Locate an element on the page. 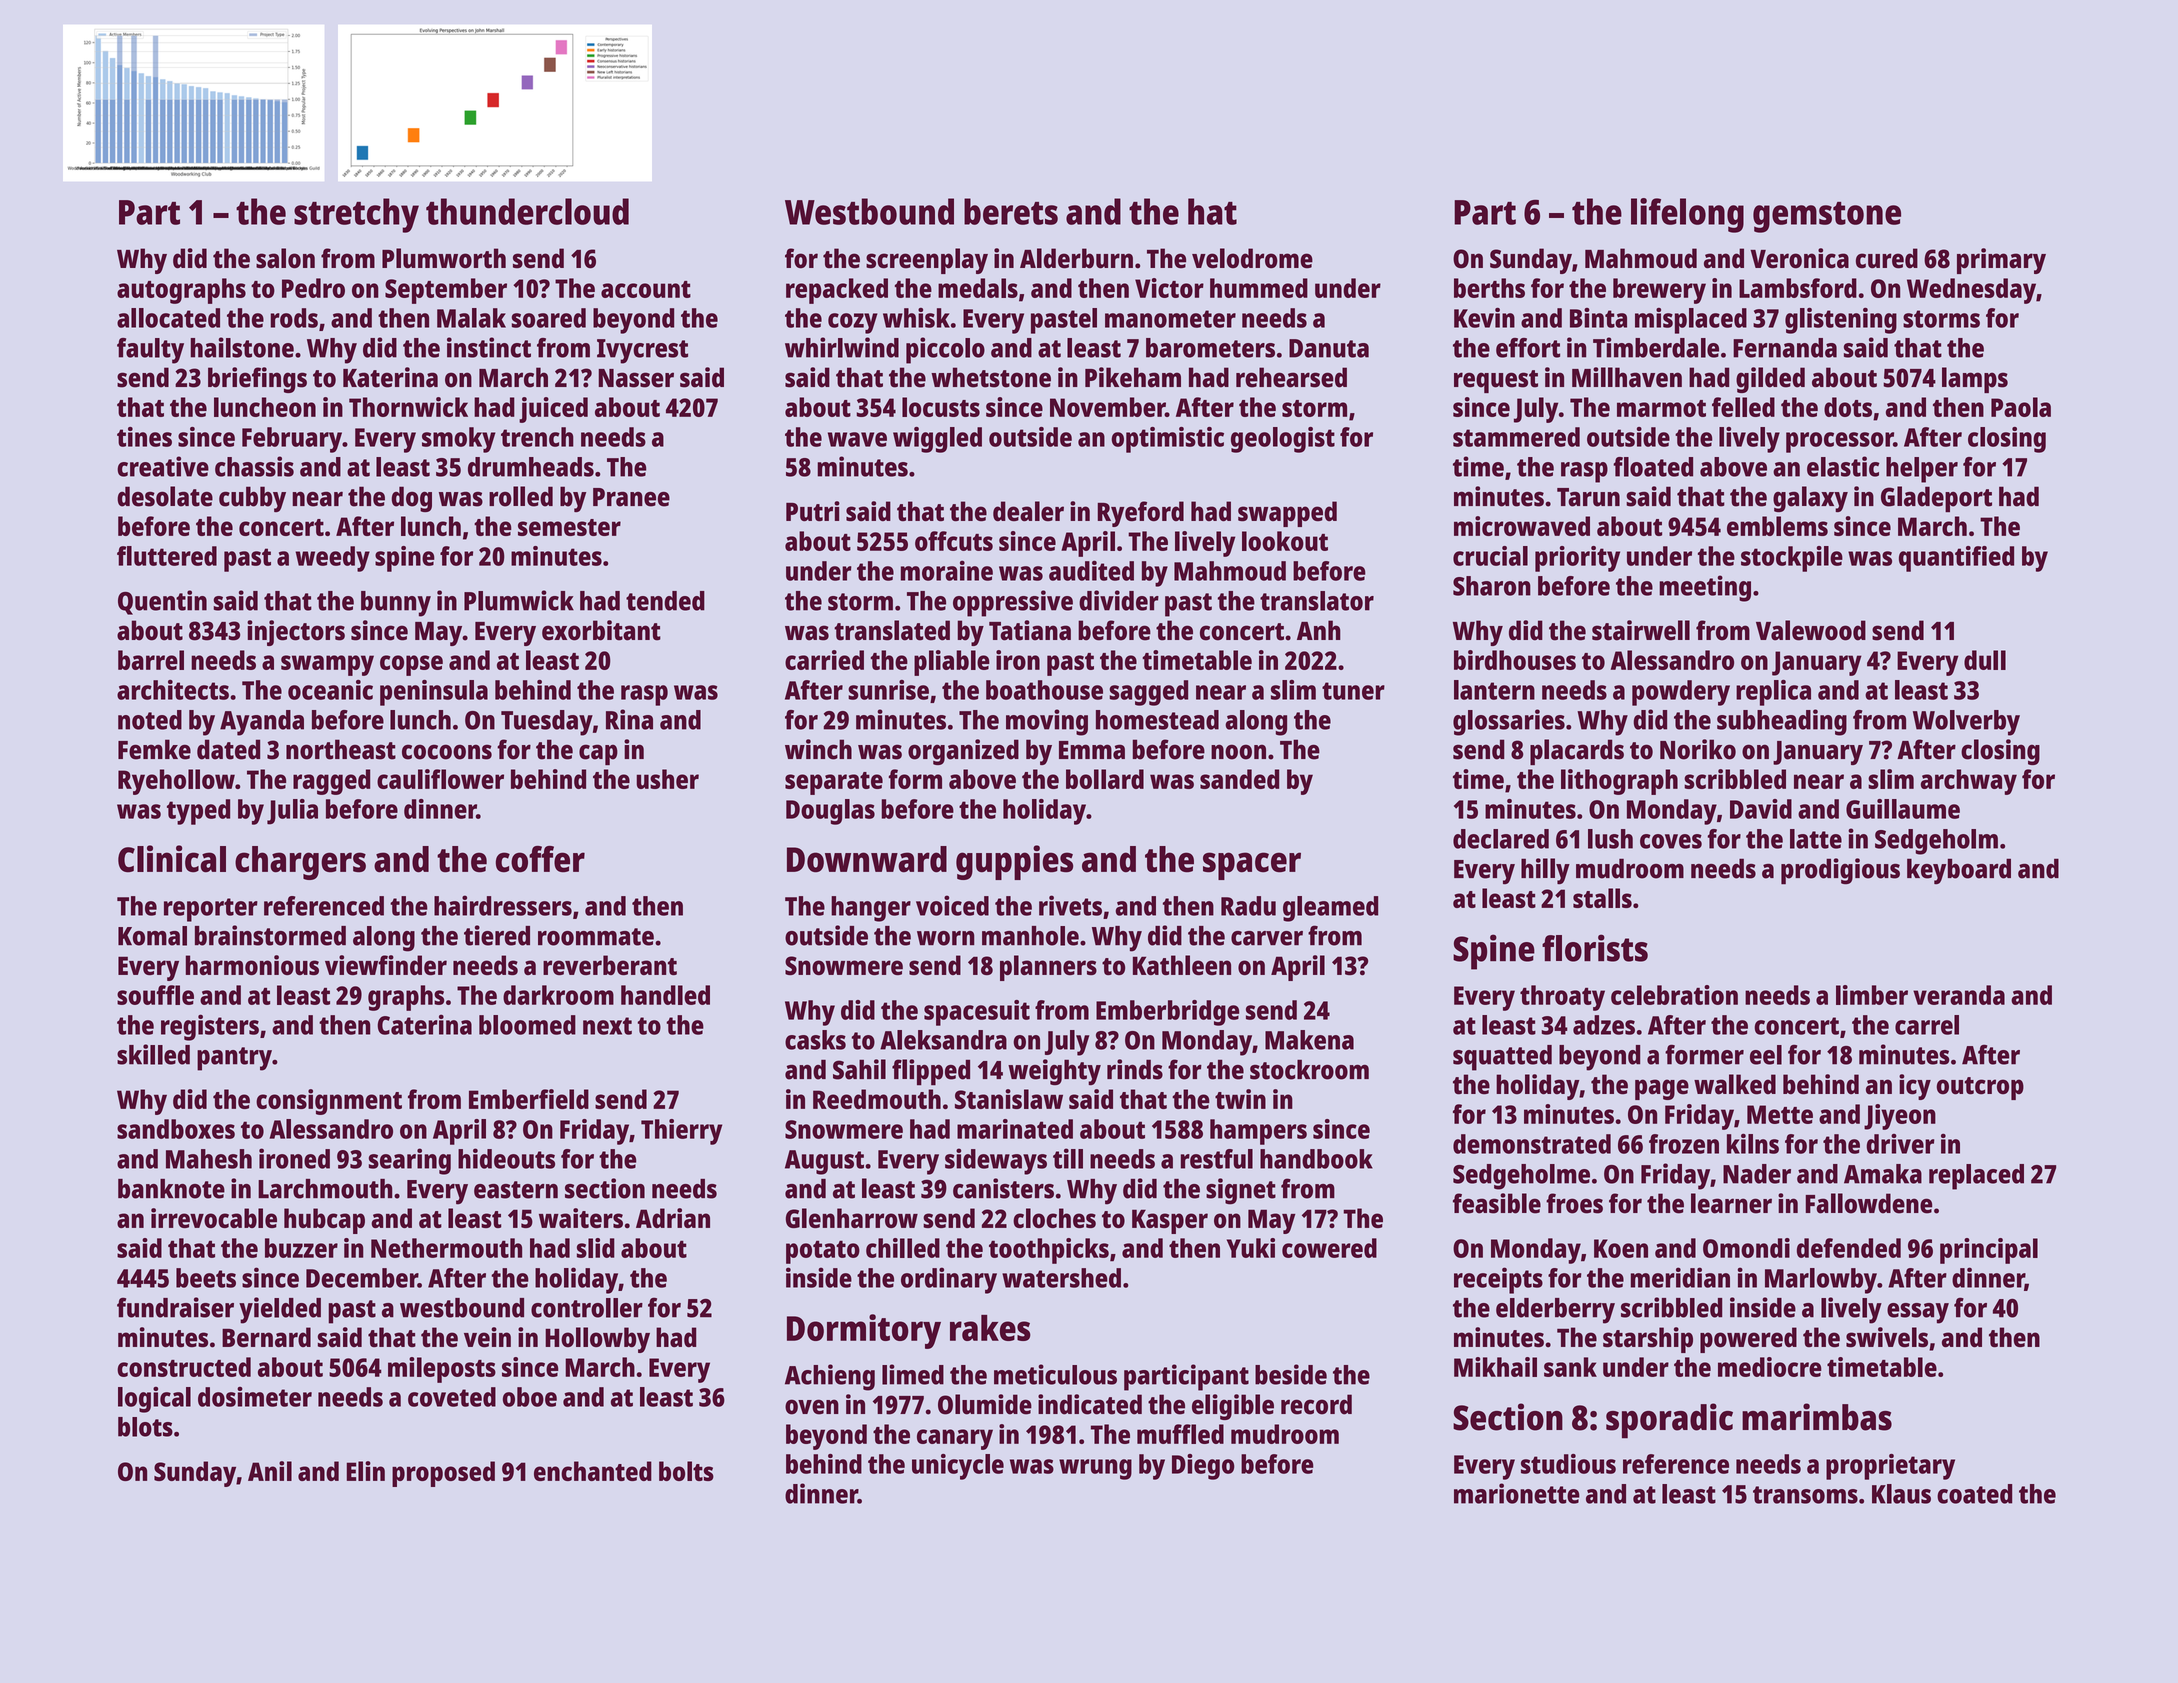 This page has height=1683, width=2178. irrevocable is located at coordinates (214, 1218).
